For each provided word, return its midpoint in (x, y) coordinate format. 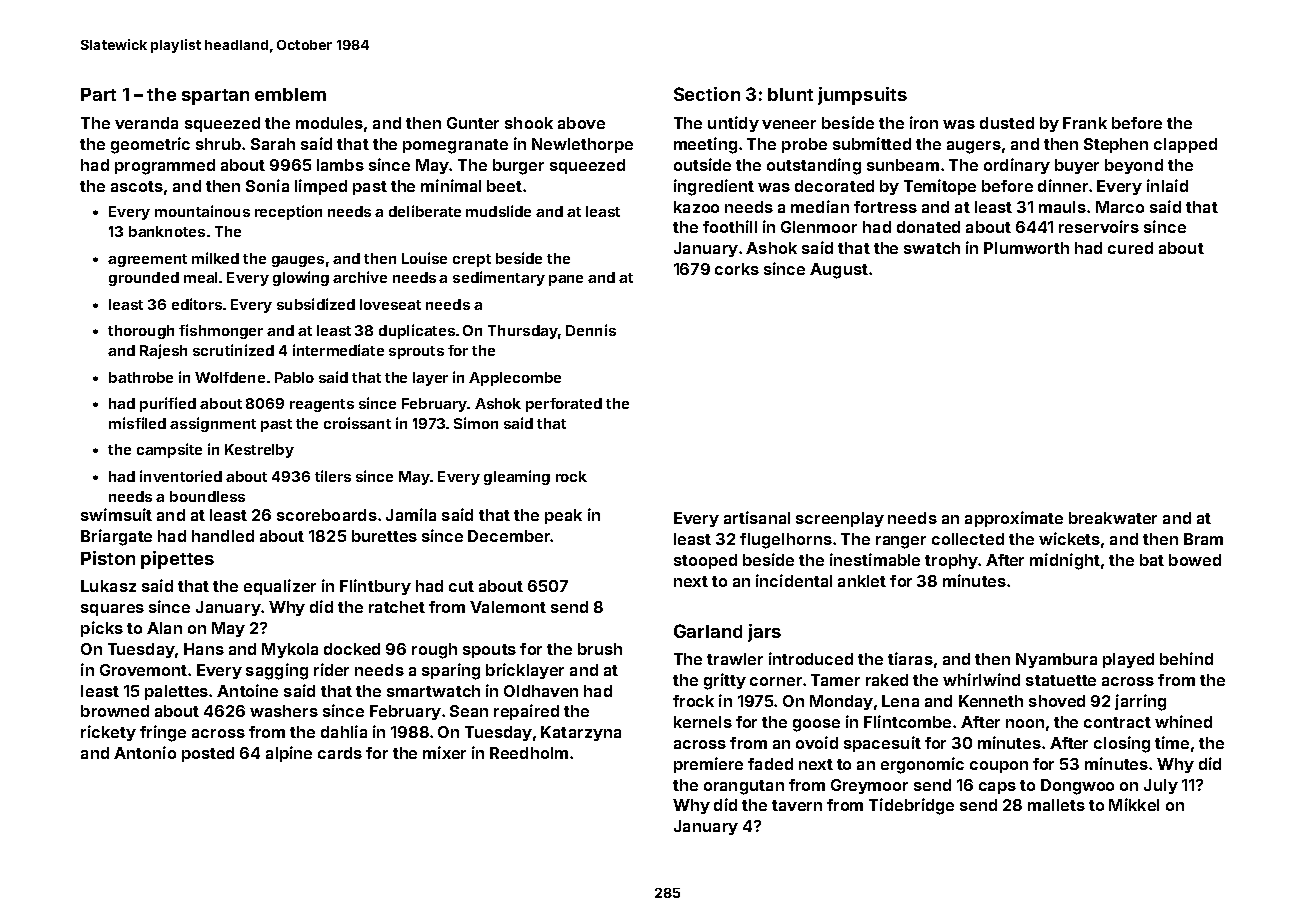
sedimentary (499, 278)
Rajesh (163, 351)
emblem (290, 94)
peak (563, 516)
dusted (1007, 123)
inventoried (181, 476)
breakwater (1113, 518)
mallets (1056, 805)
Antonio (145, 752)
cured (1130, 248)
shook (529, 123)
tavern (797, 805)
